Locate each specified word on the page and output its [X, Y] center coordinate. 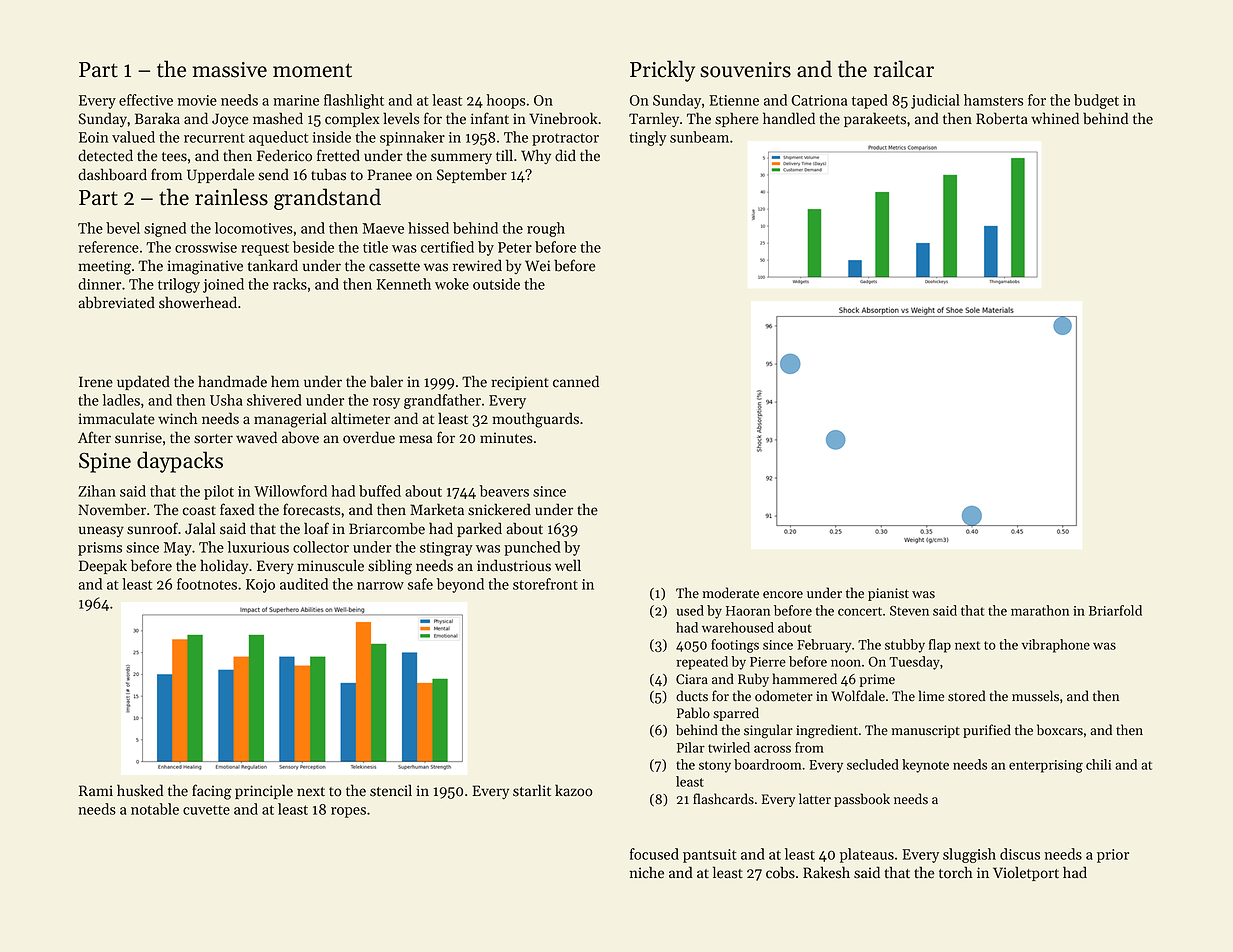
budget [1096, 101]
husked [140, 790]
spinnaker [412, 138]
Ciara [692, 679]
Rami [96, 790]
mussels [1035, 696]
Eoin [93, 137]
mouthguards [535, 420]
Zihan [97, 491]
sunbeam [699, 137]
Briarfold [1115, 610]
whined [1055, 118]
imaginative [205, 267]
